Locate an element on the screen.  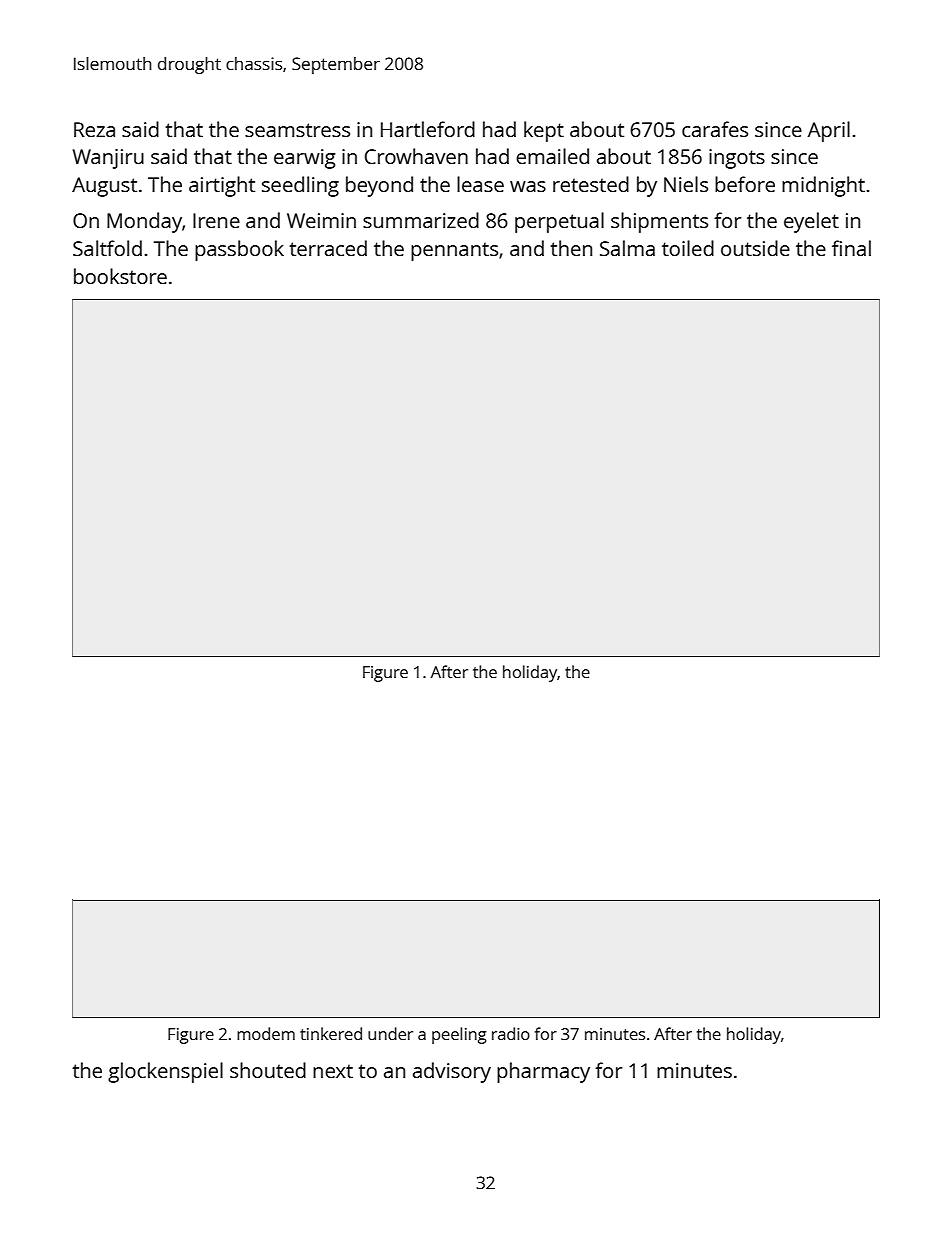
radio is located at coordinates (511, 1033).
